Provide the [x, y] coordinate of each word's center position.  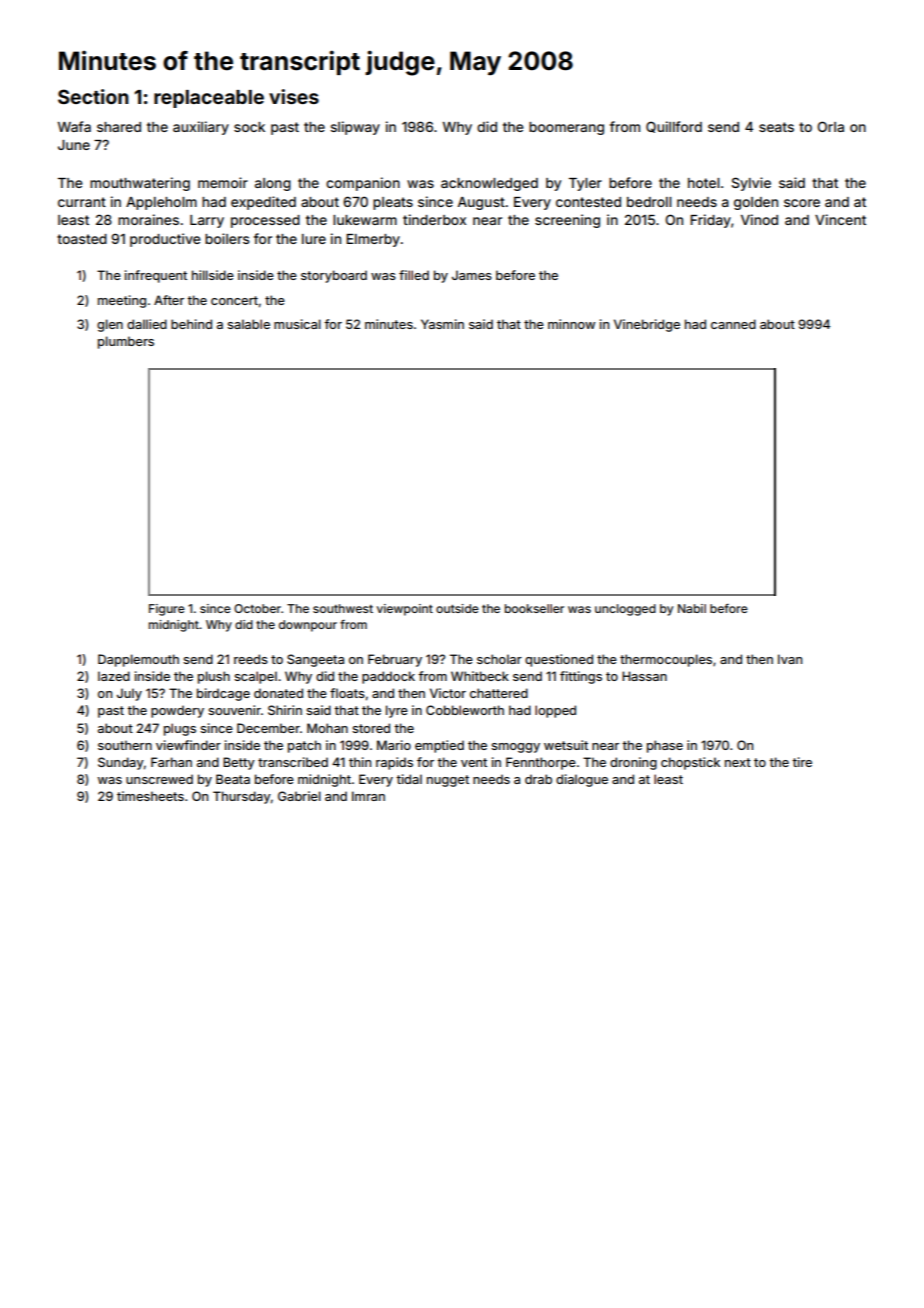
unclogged [625, 610]
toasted [82, 239]
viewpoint [405, 610]
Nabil [692, 608]
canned [733, 324]
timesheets [150, 796]
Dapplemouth [138, 660]
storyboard [334, 276]
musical [297, 324]
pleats [393, 203]
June [74, 145]
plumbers [126, 342]
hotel [704, 183]
